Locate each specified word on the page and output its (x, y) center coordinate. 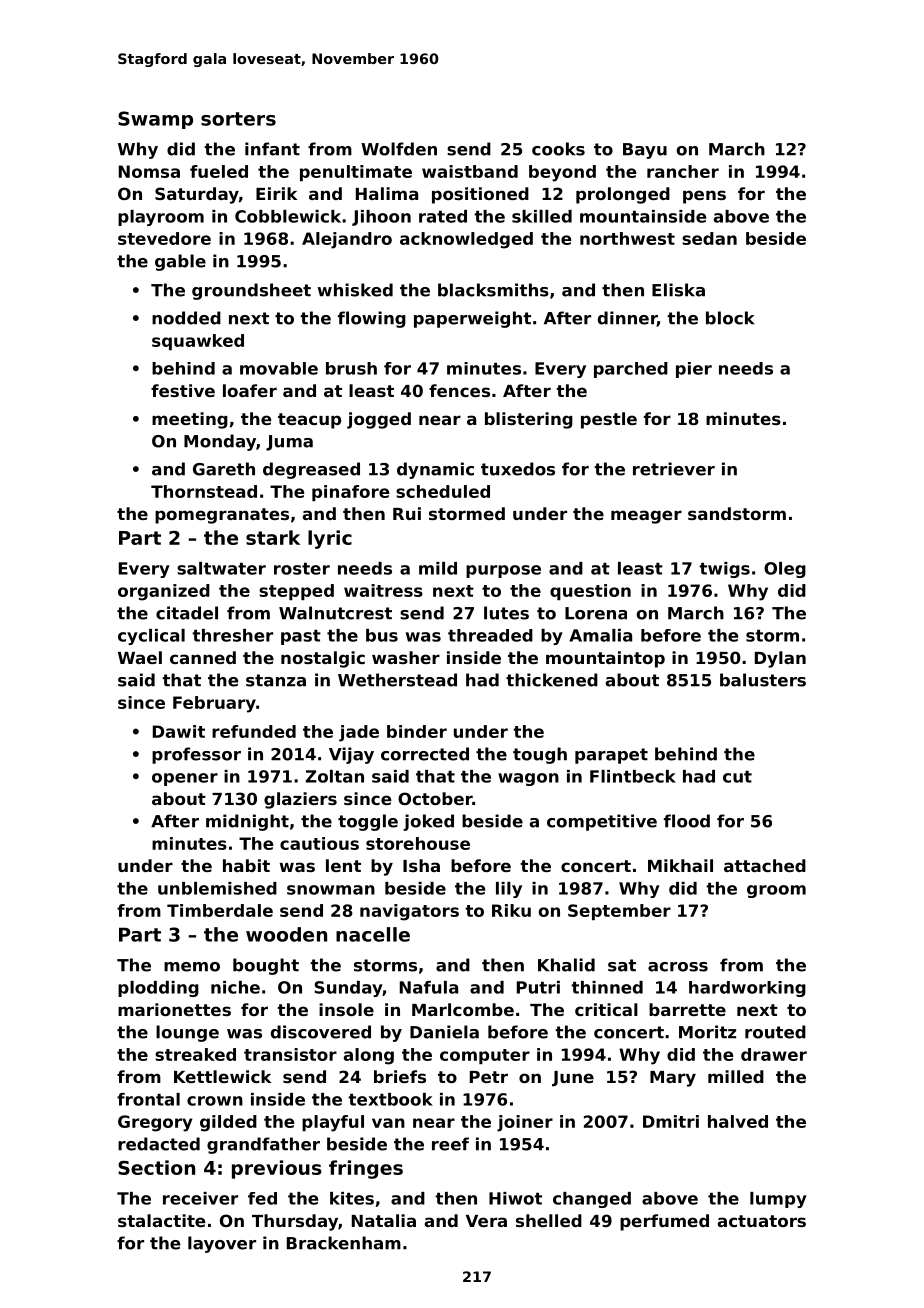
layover (222, 1244)
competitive (602, 822)
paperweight (472, 319)
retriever (674, 469)
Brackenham (344, 1243)
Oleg (785, 570)
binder (417, 731)
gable (180, 262)
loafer (250, 390)
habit (246, 865)
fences (459, 390)
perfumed (664, 1222)
